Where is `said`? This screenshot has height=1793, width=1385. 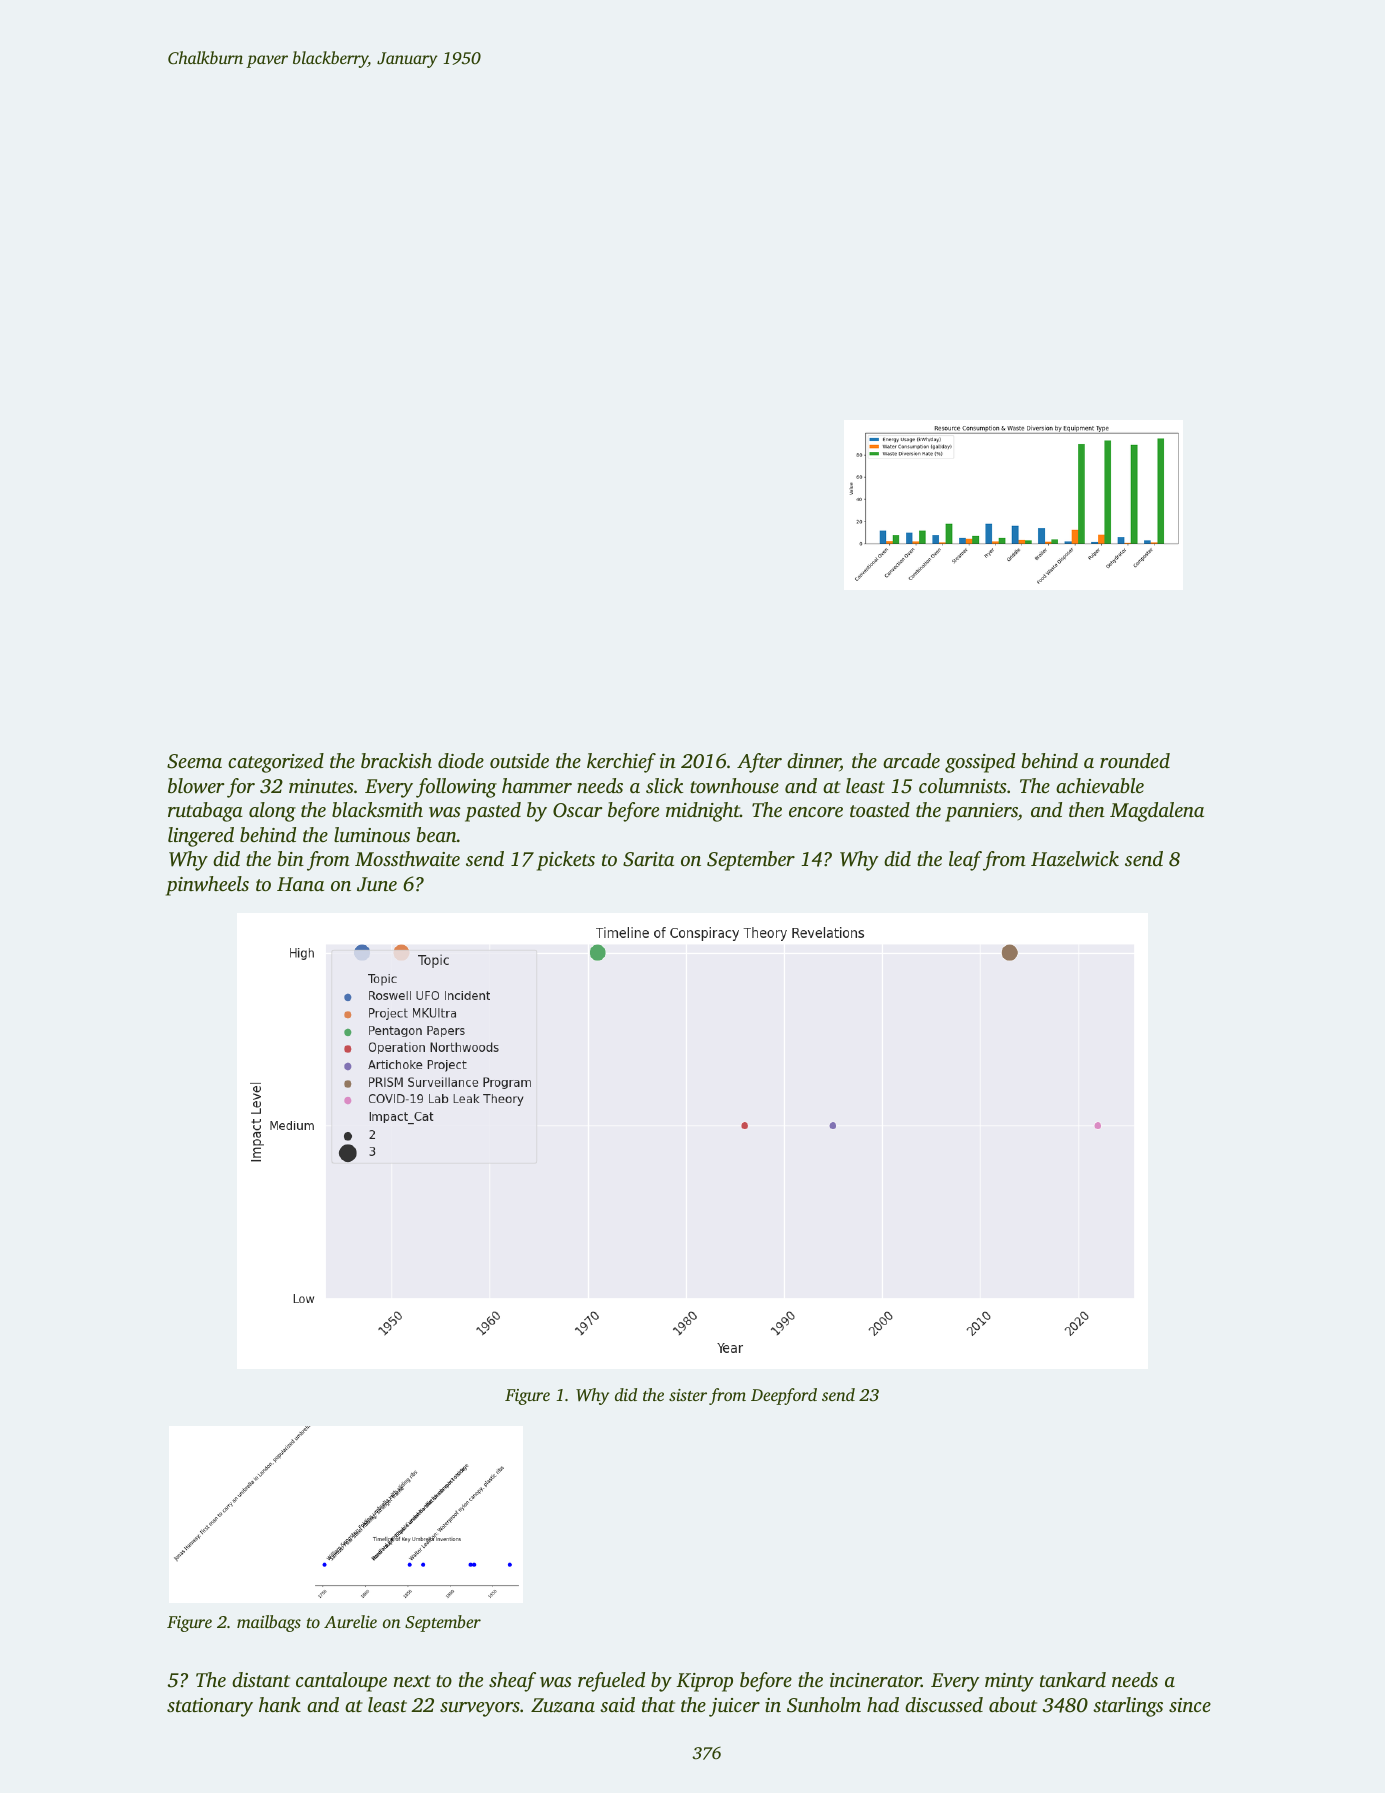
said is located at coordinates (617, 1704).
